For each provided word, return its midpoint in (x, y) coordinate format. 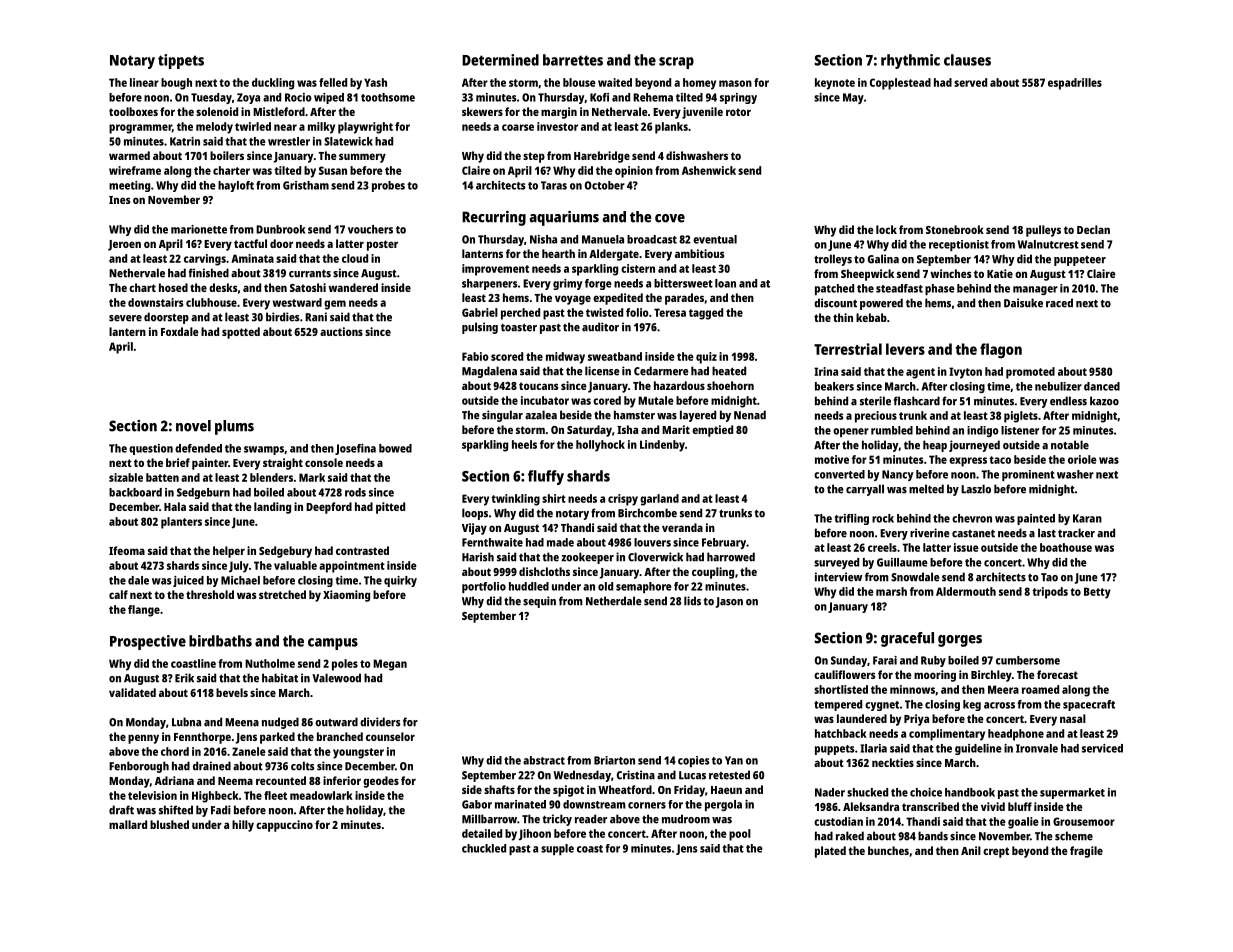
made (560, 542)
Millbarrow (489, 819)
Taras (554, 185)
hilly (243, 826)
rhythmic (910, 61)
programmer (140, 129)
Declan (1093, 229)
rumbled (892, 430)
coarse (518, 127)
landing (272, 508)
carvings (205, 260)
